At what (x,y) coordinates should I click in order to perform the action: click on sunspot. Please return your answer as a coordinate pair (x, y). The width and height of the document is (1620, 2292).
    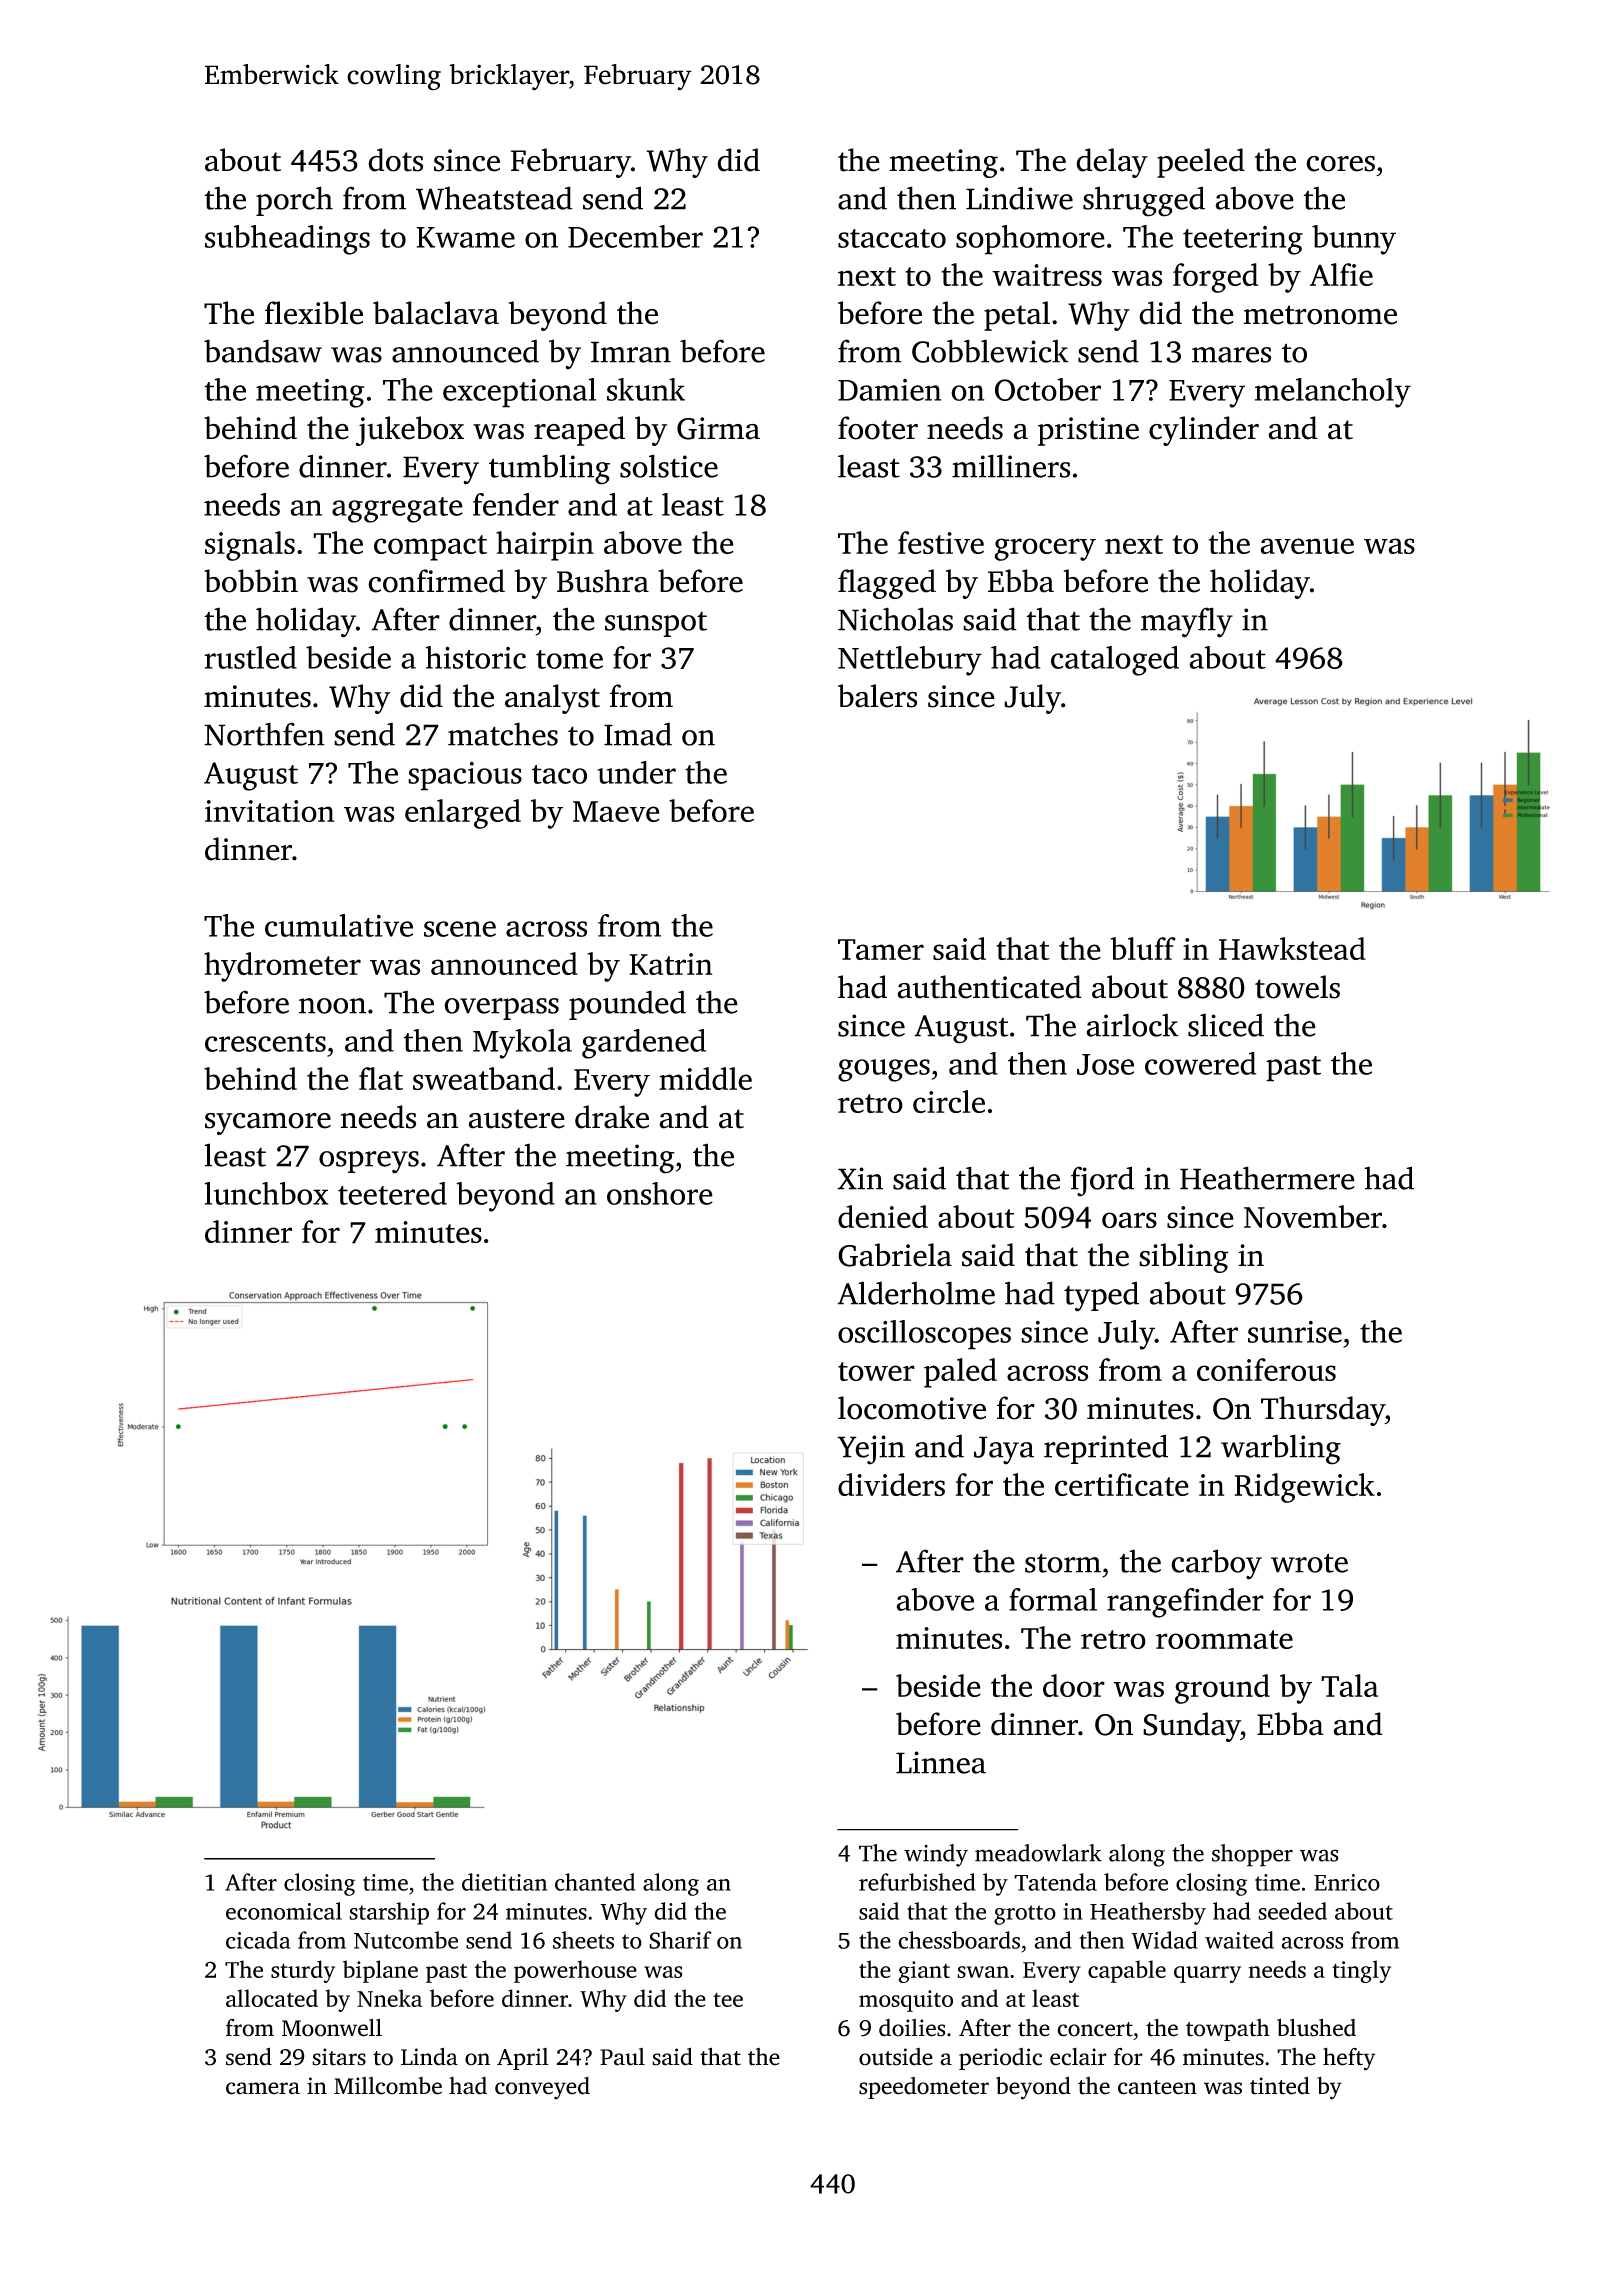
    Looking at the image, I should click on (656, 624).
